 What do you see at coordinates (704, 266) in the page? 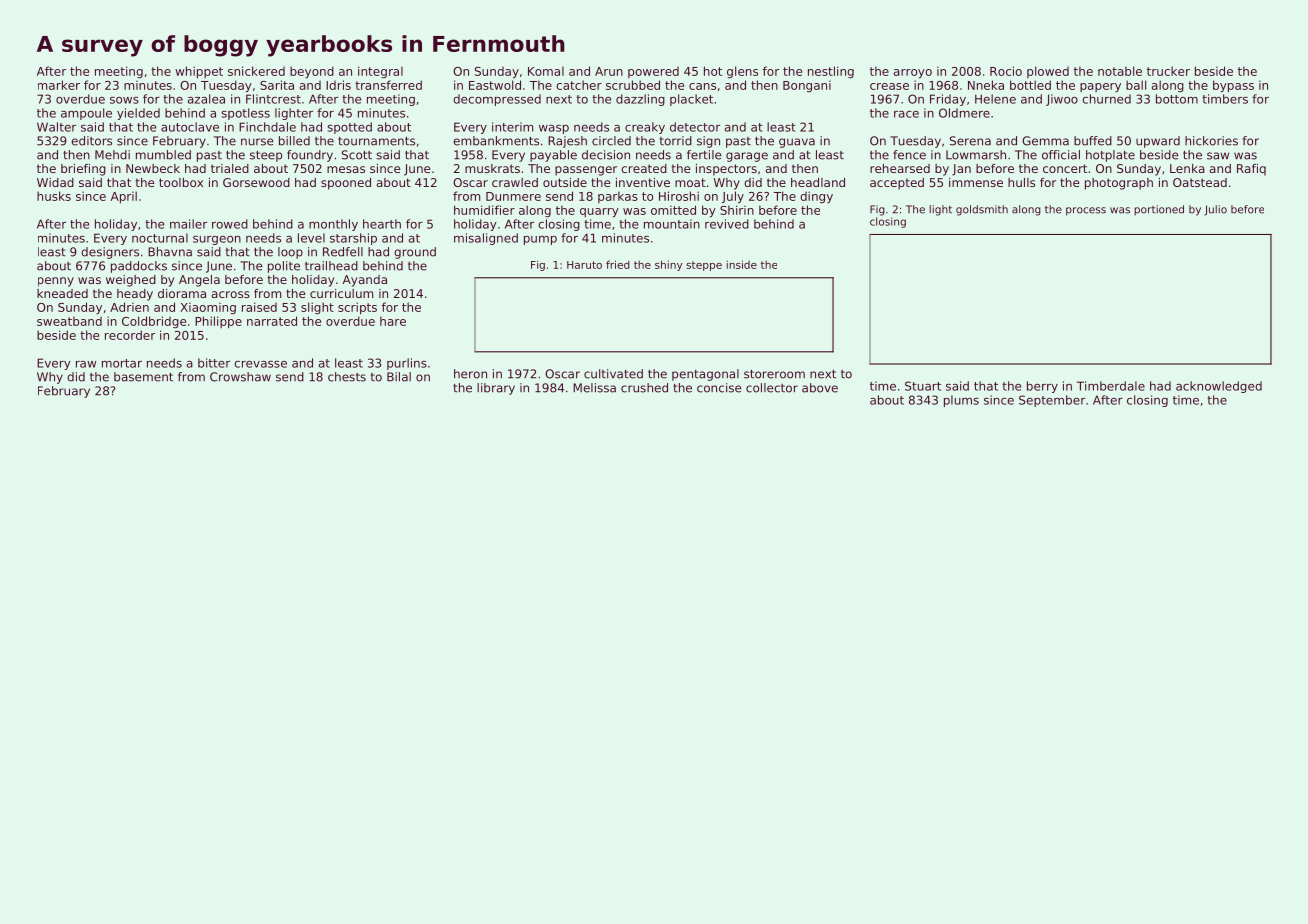
I see `steppe` at bounding box center [704, 266].
